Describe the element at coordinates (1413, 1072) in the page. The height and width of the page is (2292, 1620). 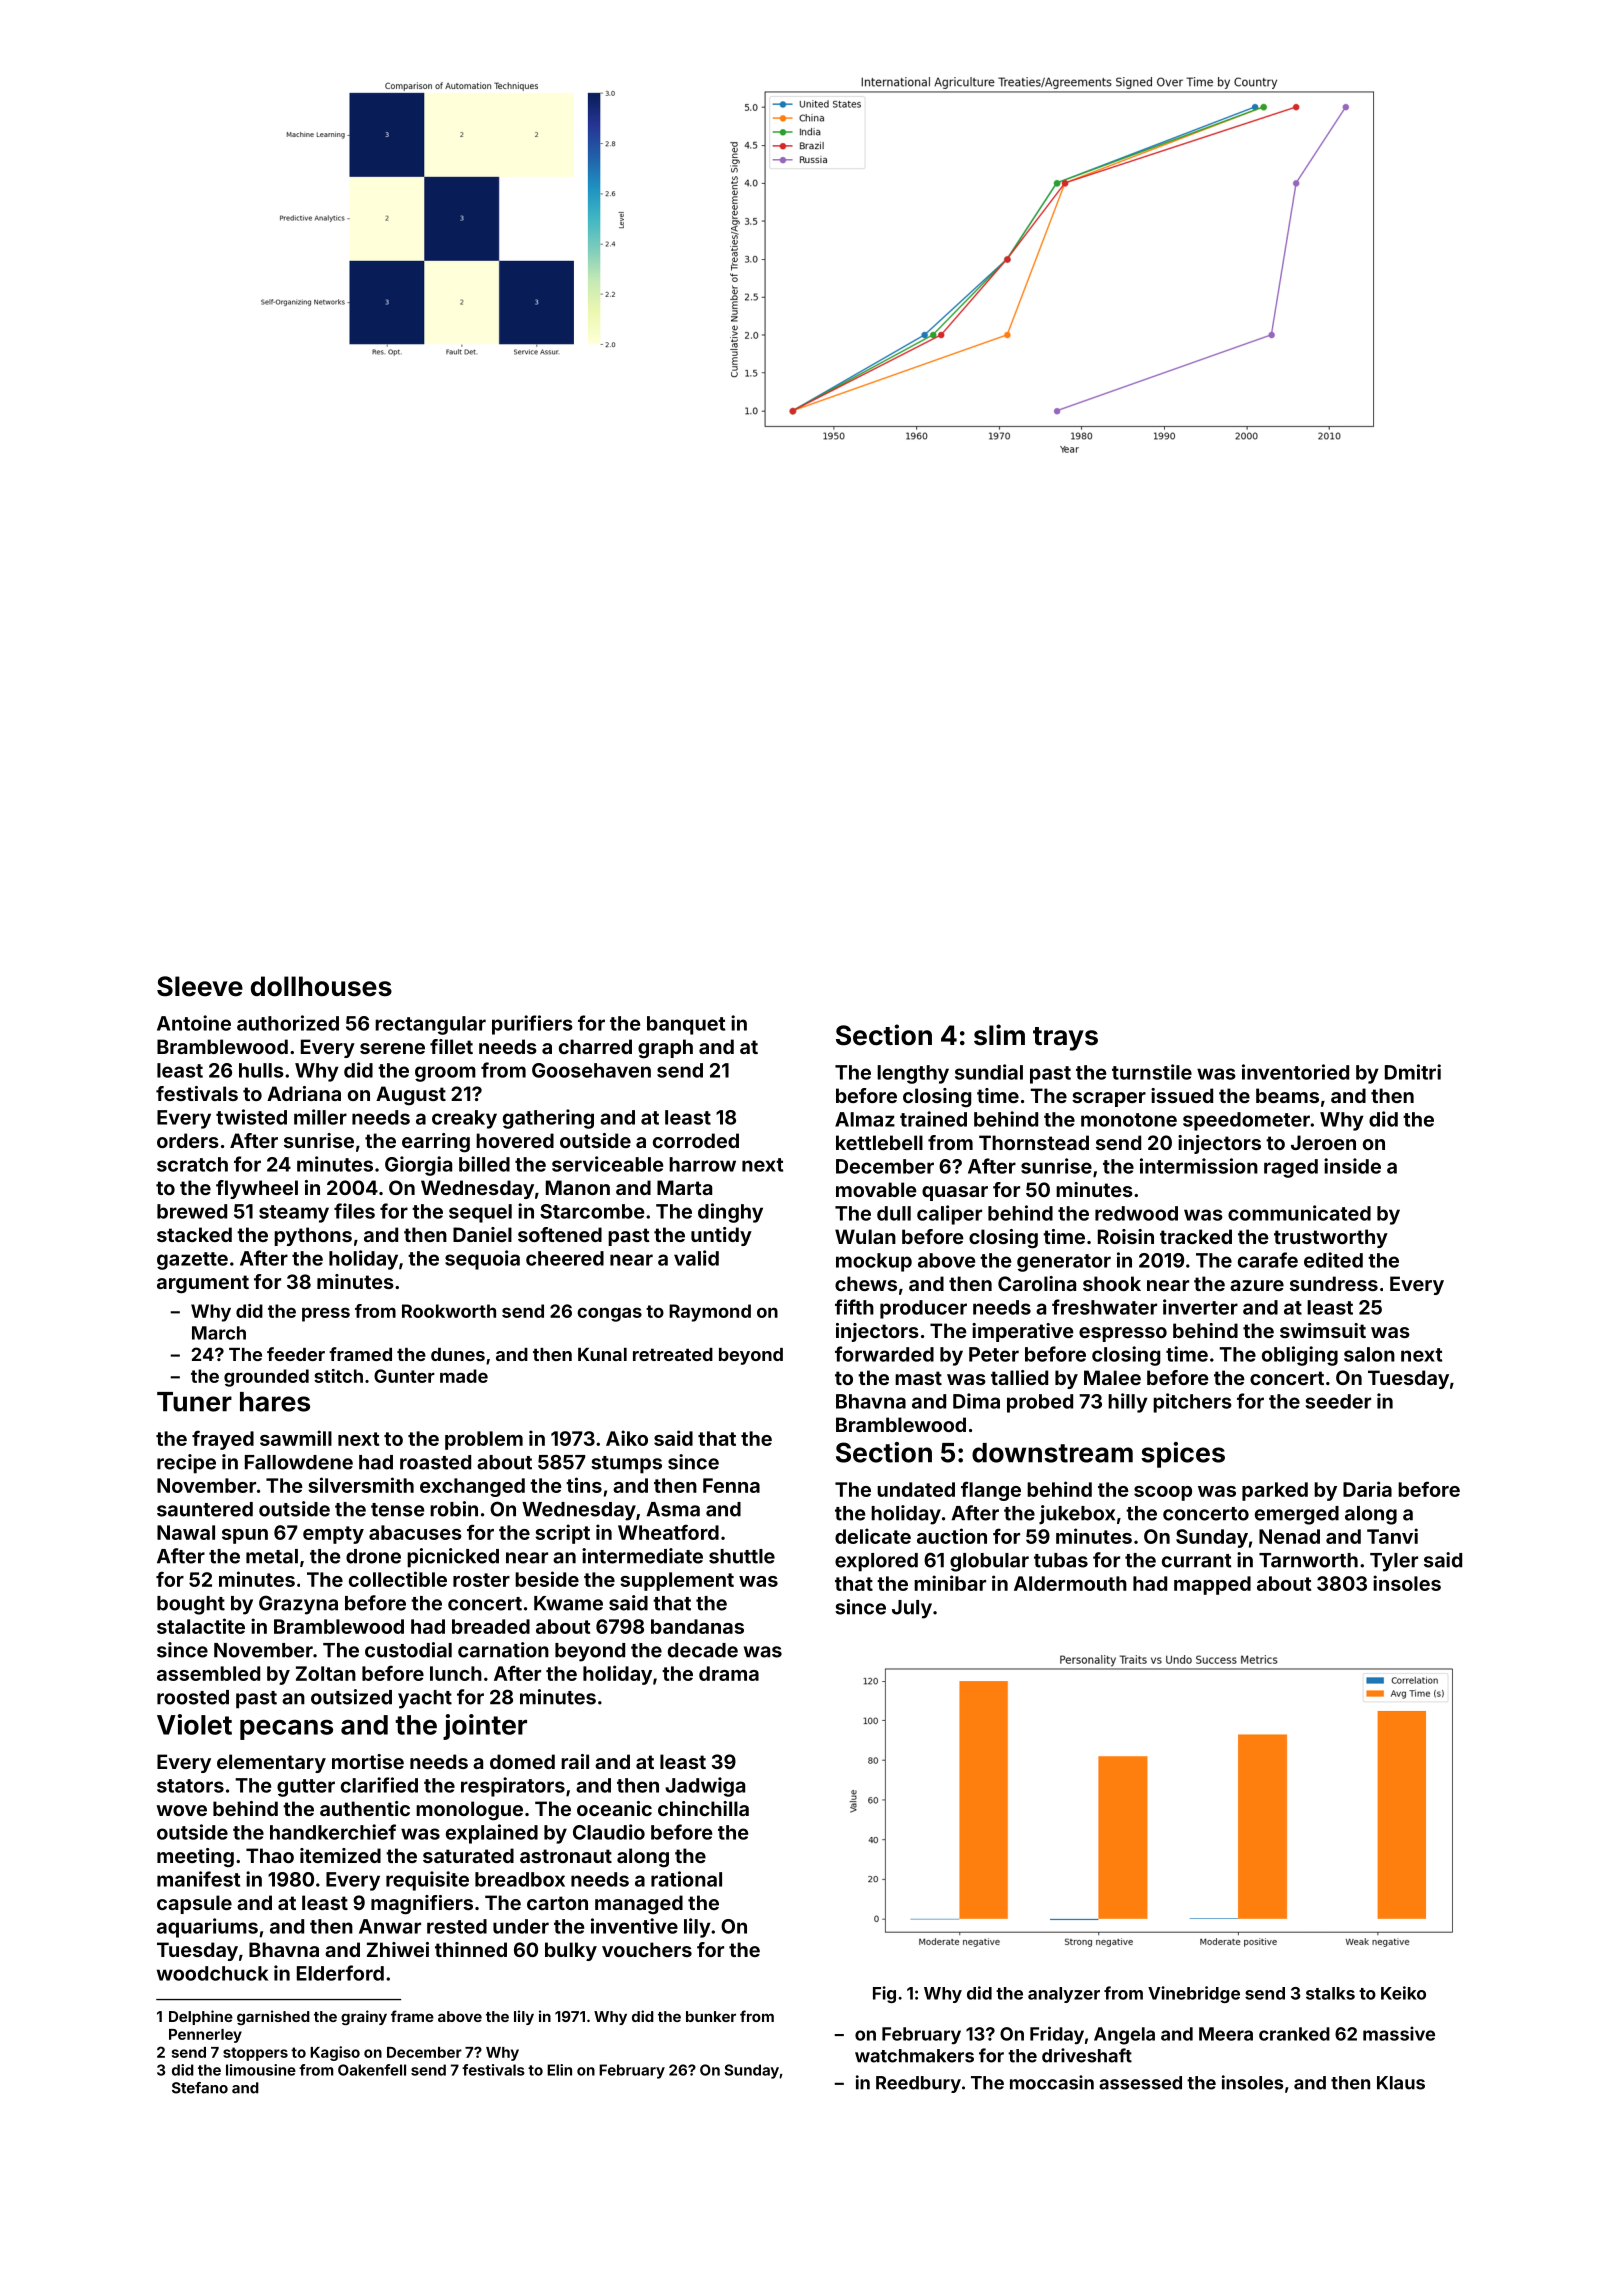
I see `Dmitri` at that location.
